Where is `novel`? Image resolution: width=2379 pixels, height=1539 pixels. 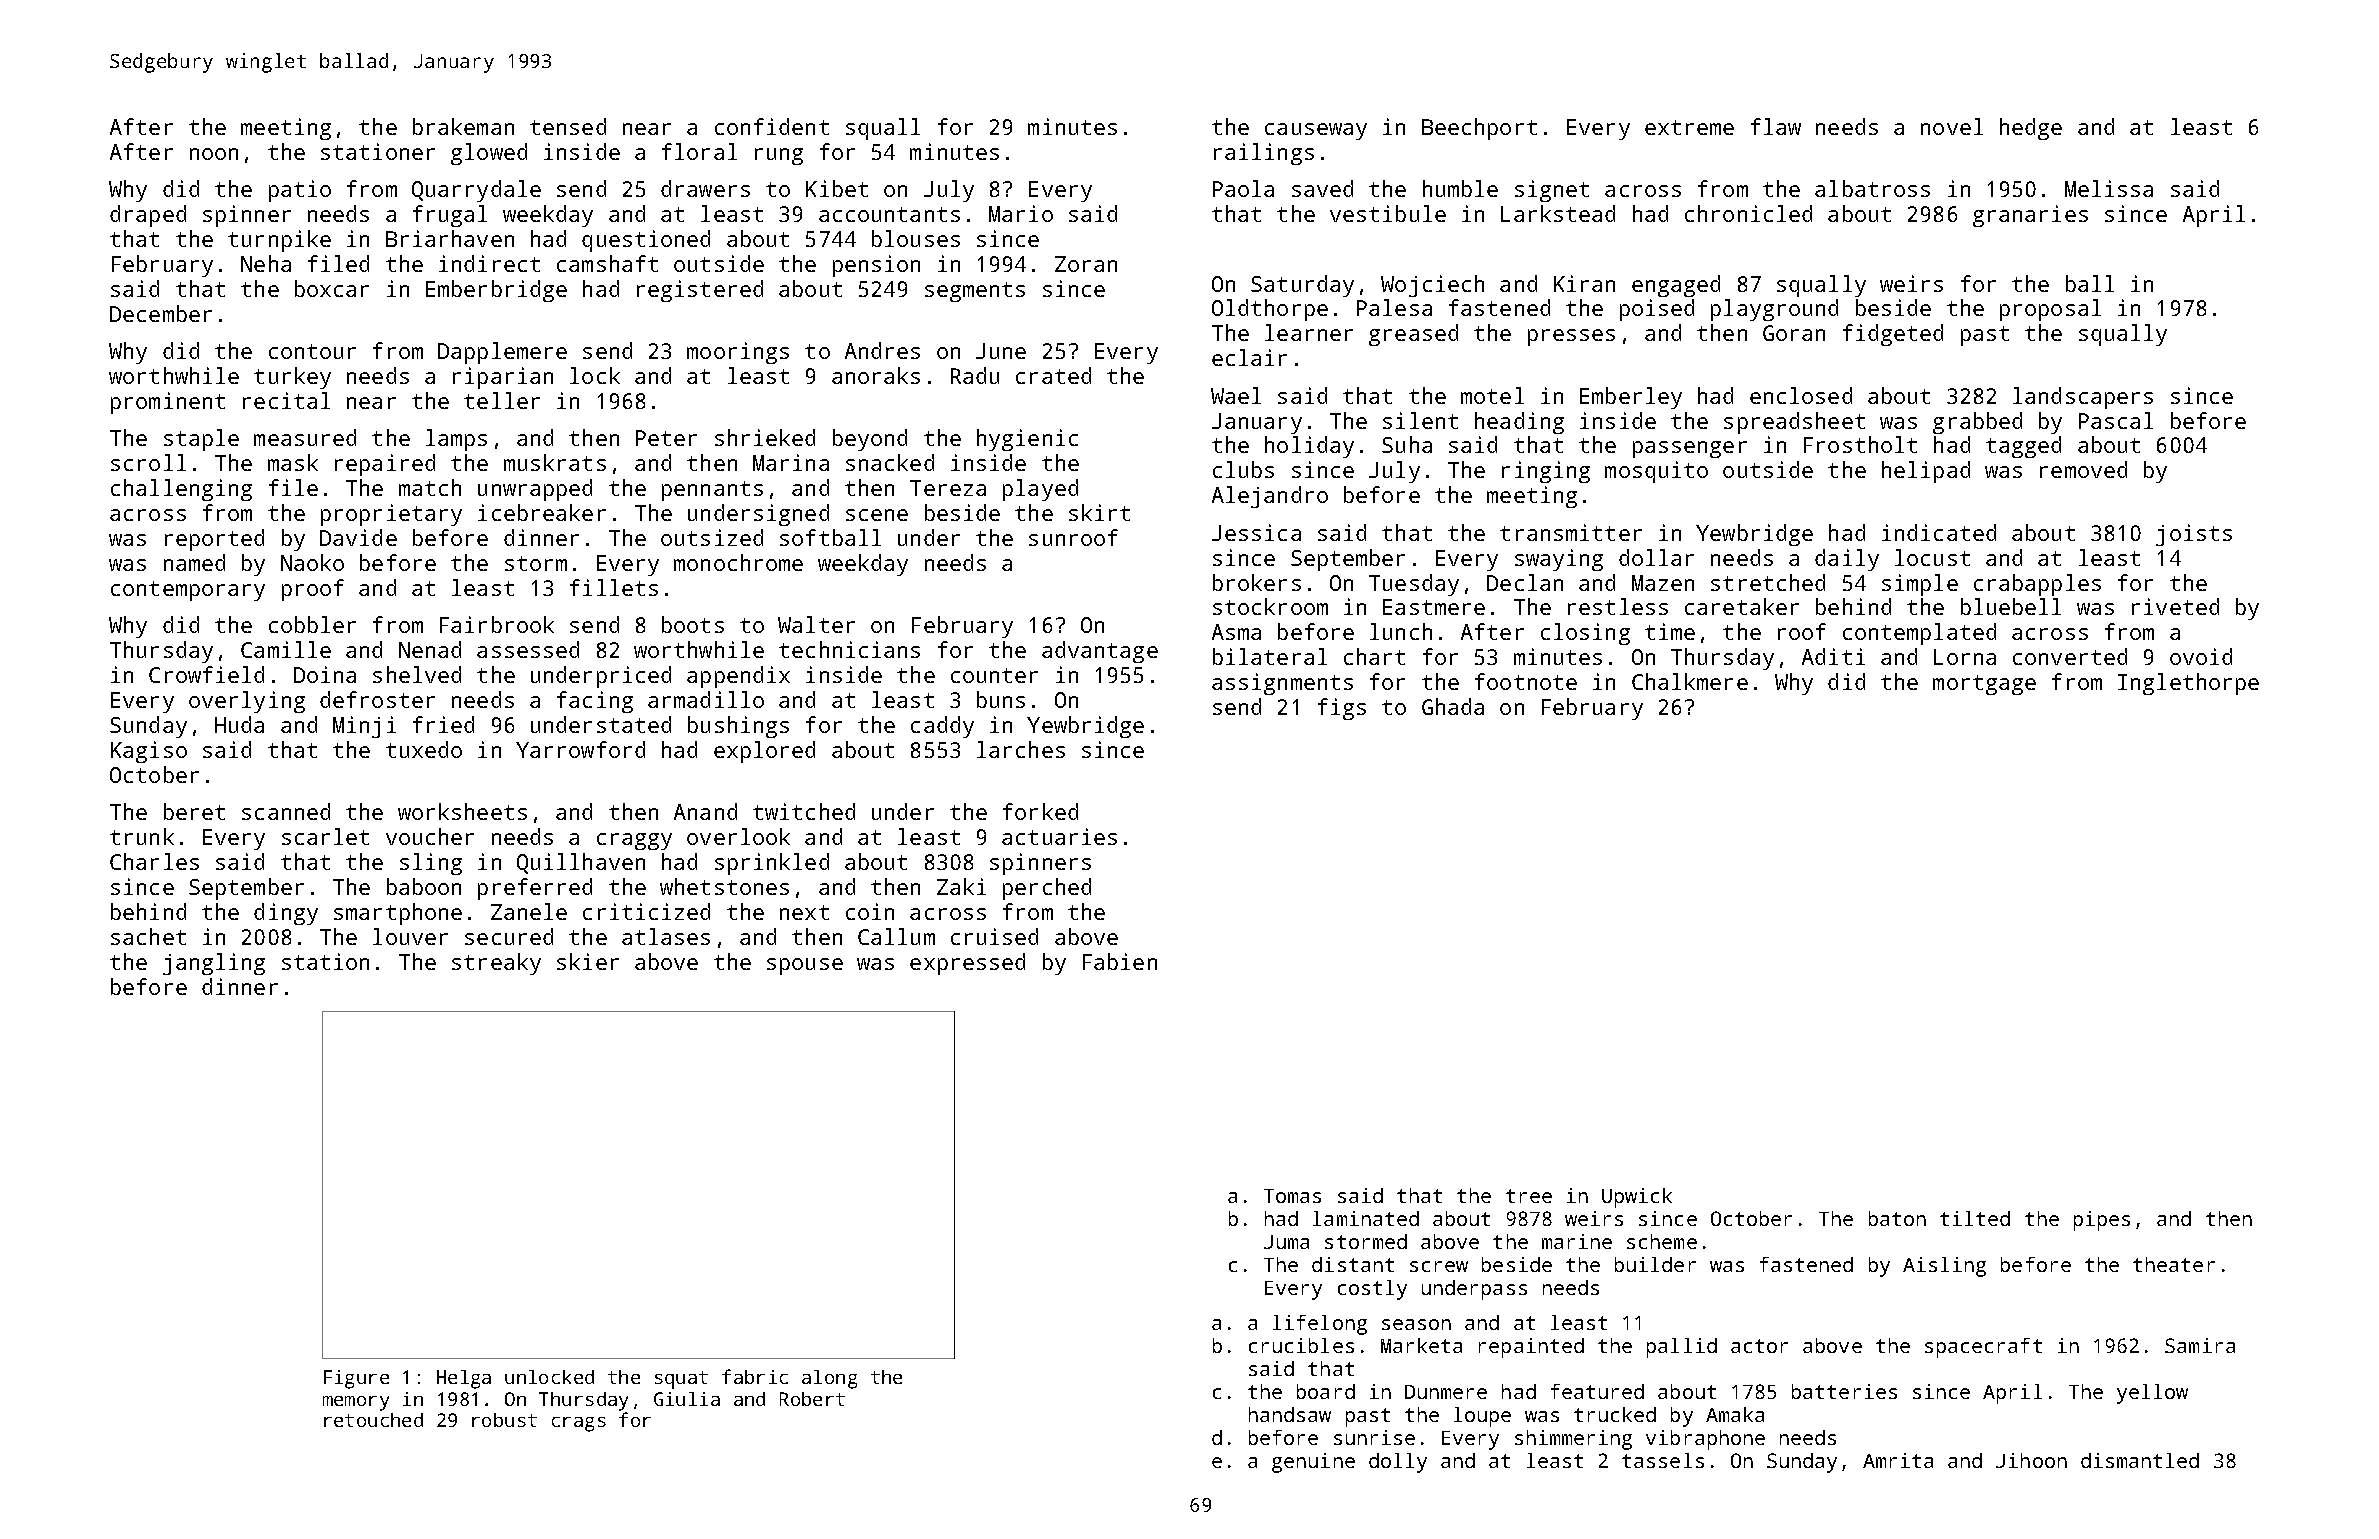 novel is located at coordinates (1952, 126).
